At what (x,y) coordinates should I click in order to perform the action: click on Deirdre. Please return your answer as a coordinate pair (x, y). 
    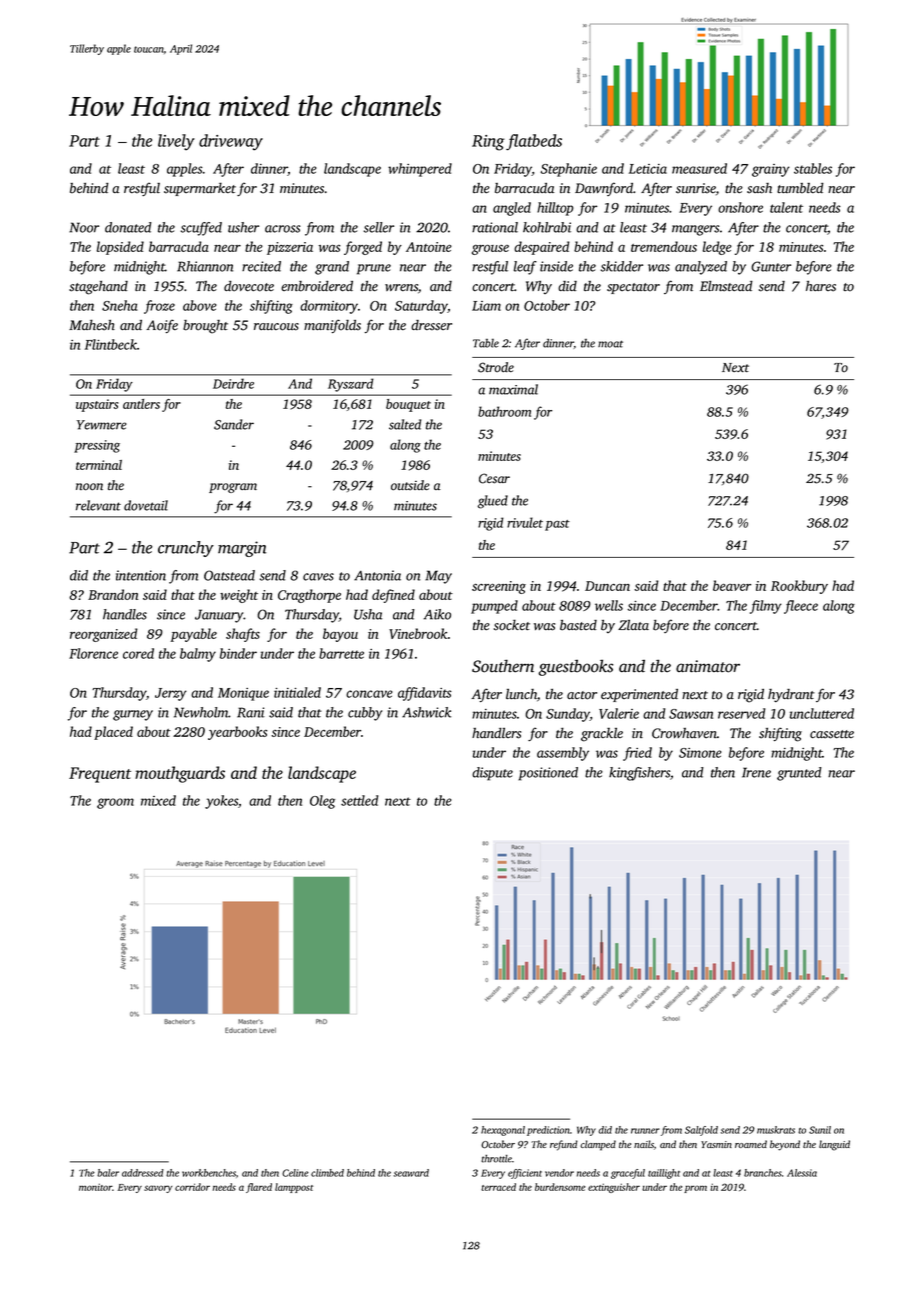
    Looking at the image, I should click on (233, 383).
